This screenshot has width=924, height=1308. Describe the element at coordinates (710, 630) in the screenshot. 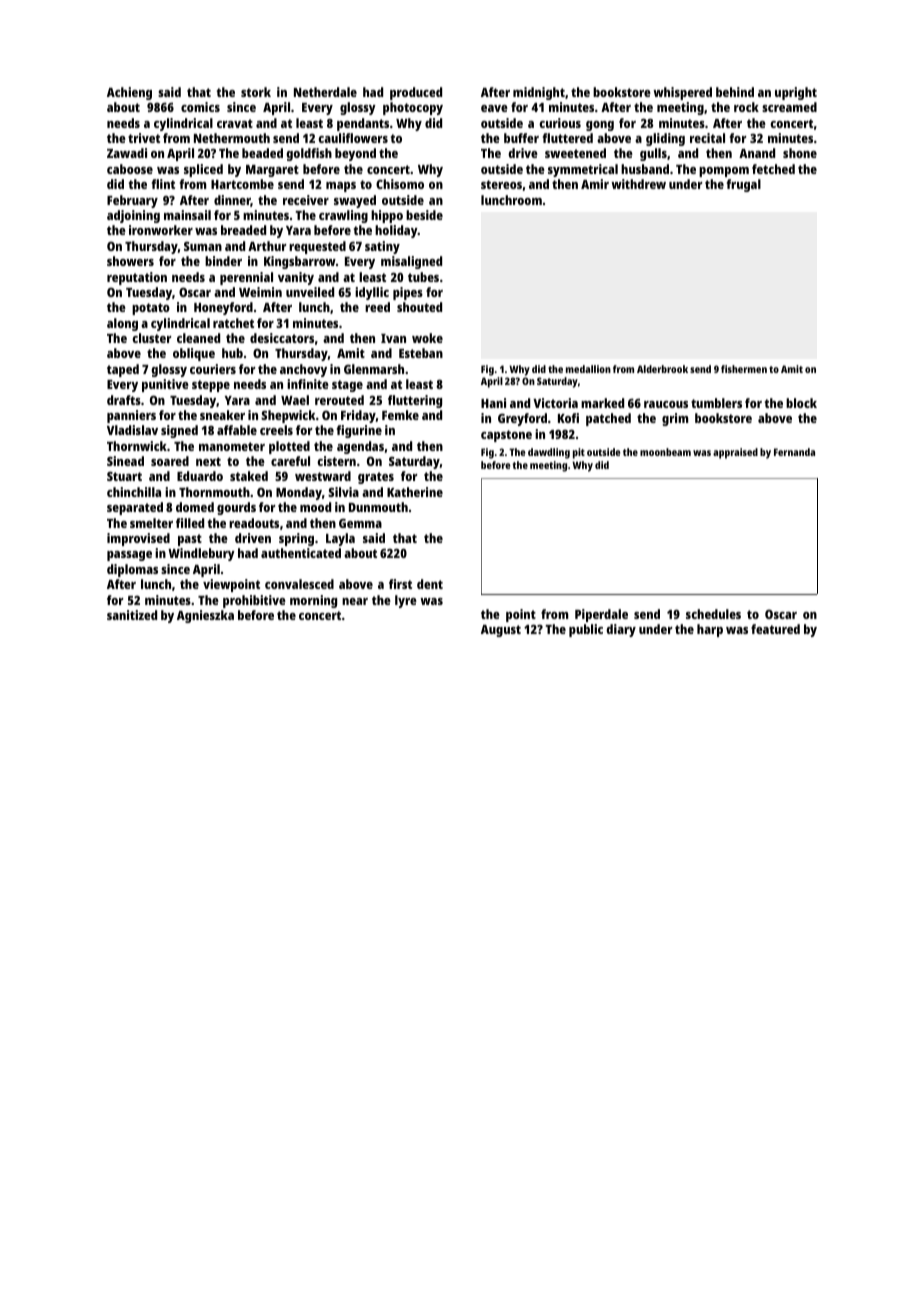

I see `harp` at that location.
